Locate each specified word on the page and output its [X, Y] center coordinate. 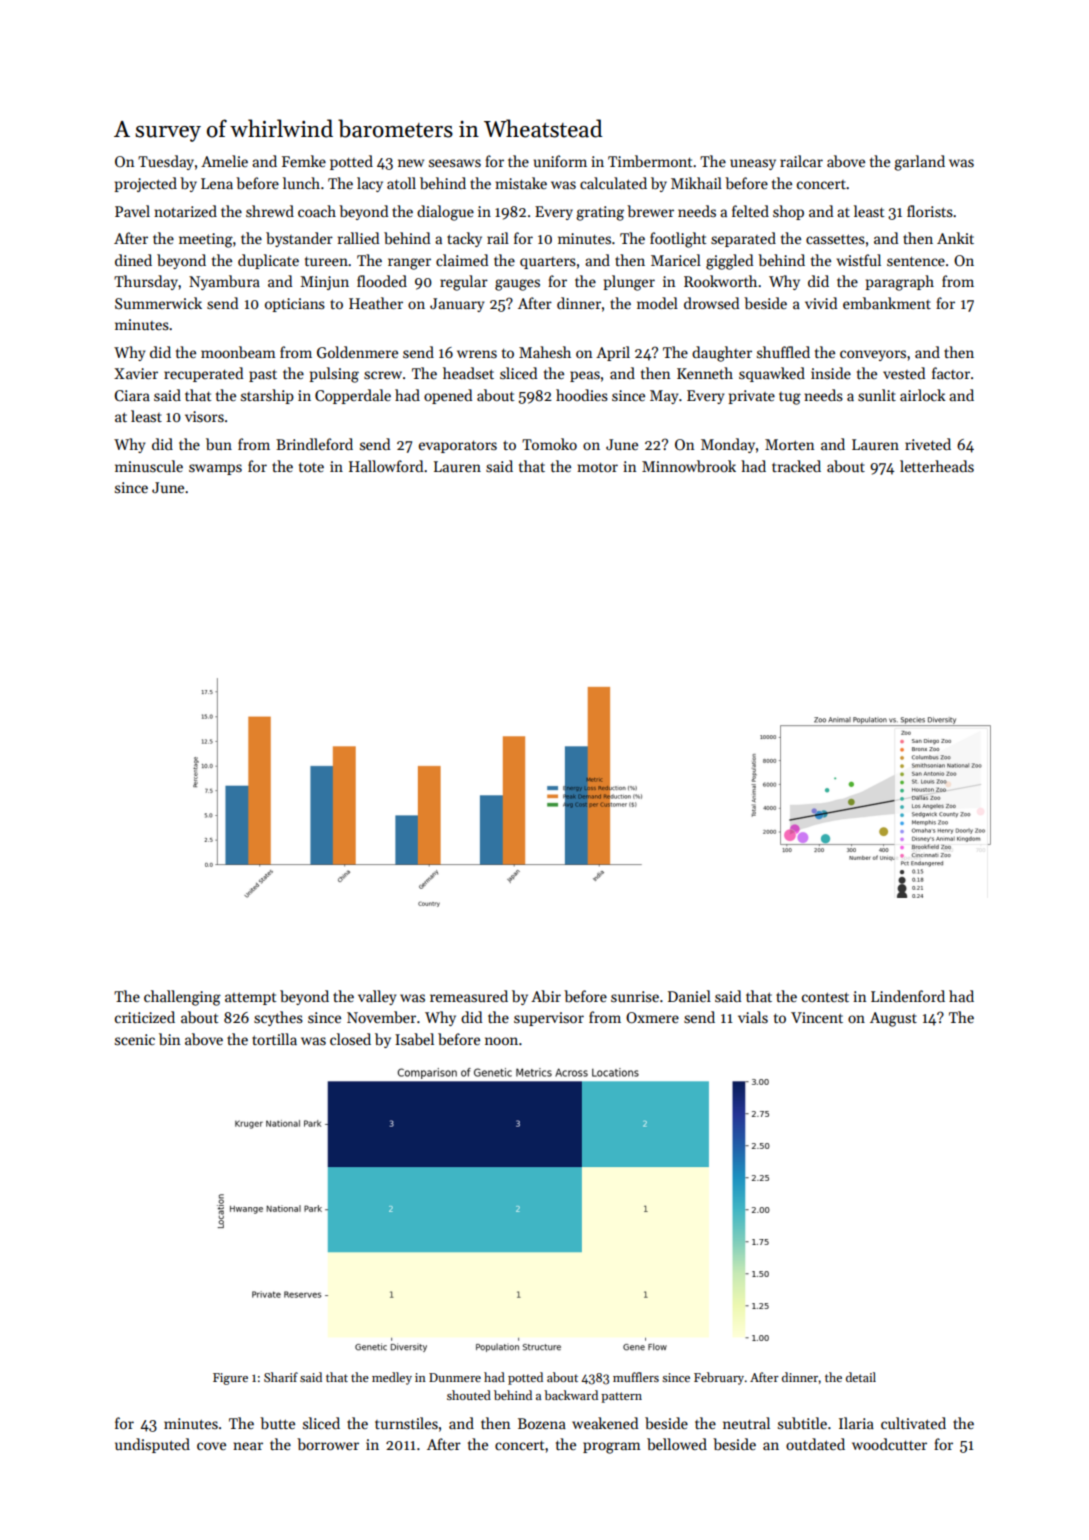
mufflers [636, 1377]
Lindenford [908, 996]
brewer [650, 211]
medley [392, 1378]
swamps [215, 469]
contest [825, 997]
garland [919, 163]
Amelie [224, 161]
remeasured [469, 996]
